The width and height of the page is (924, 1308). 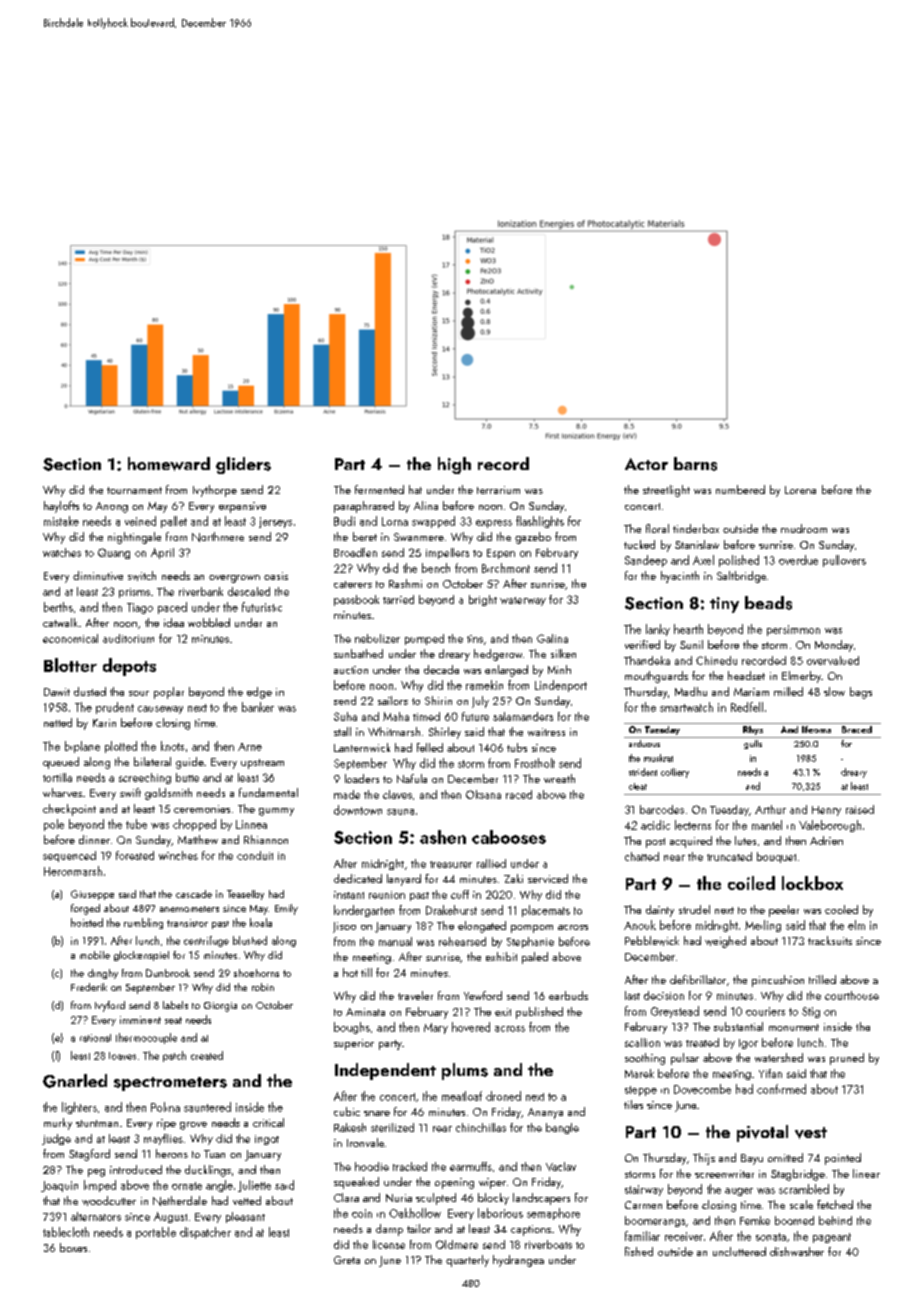 What do you see at coordinates (454, 465) in the page?
I see `high` at bounding box center [454, 465].
